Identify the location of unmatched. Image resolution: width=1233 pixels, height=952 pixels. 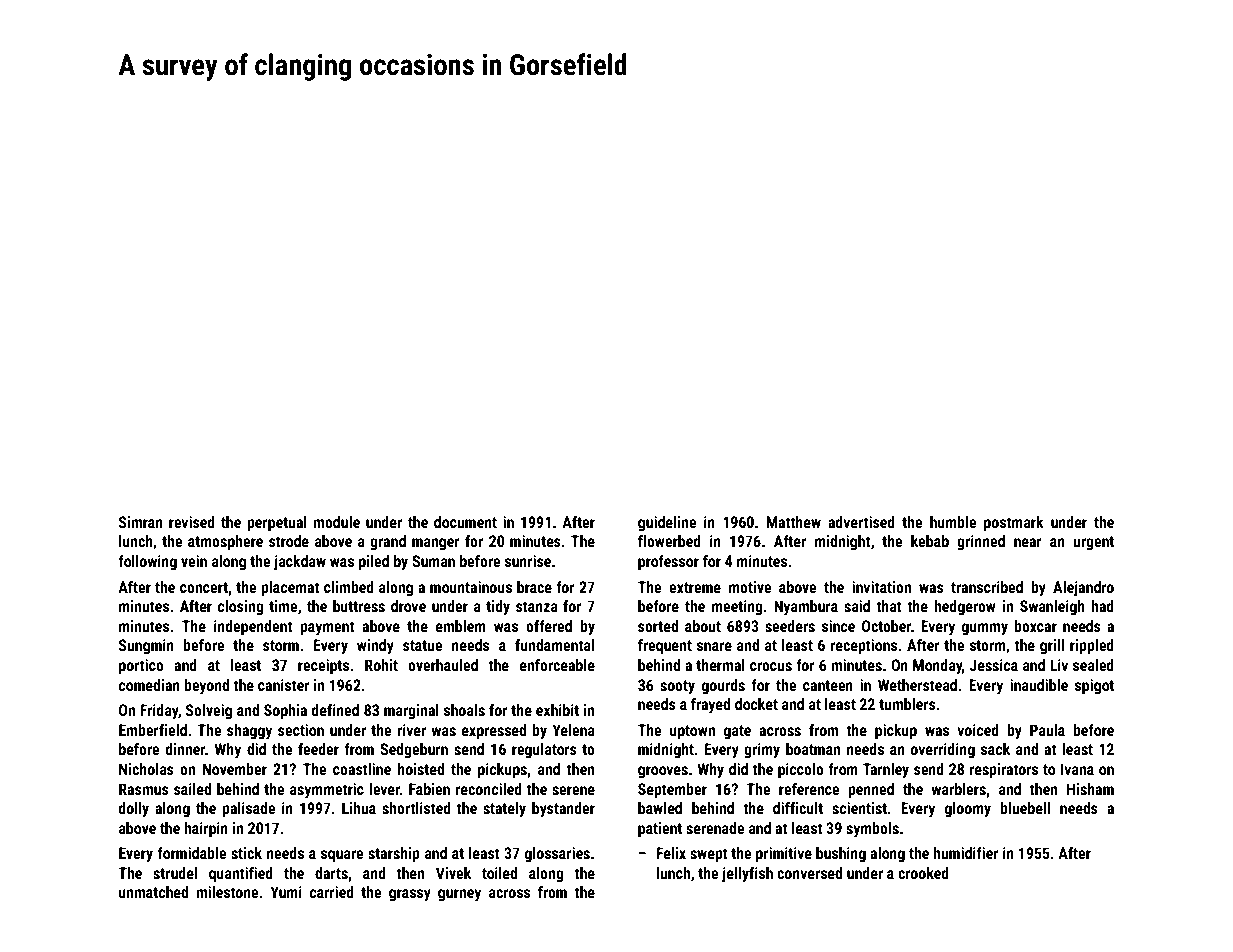
(153, 892).
